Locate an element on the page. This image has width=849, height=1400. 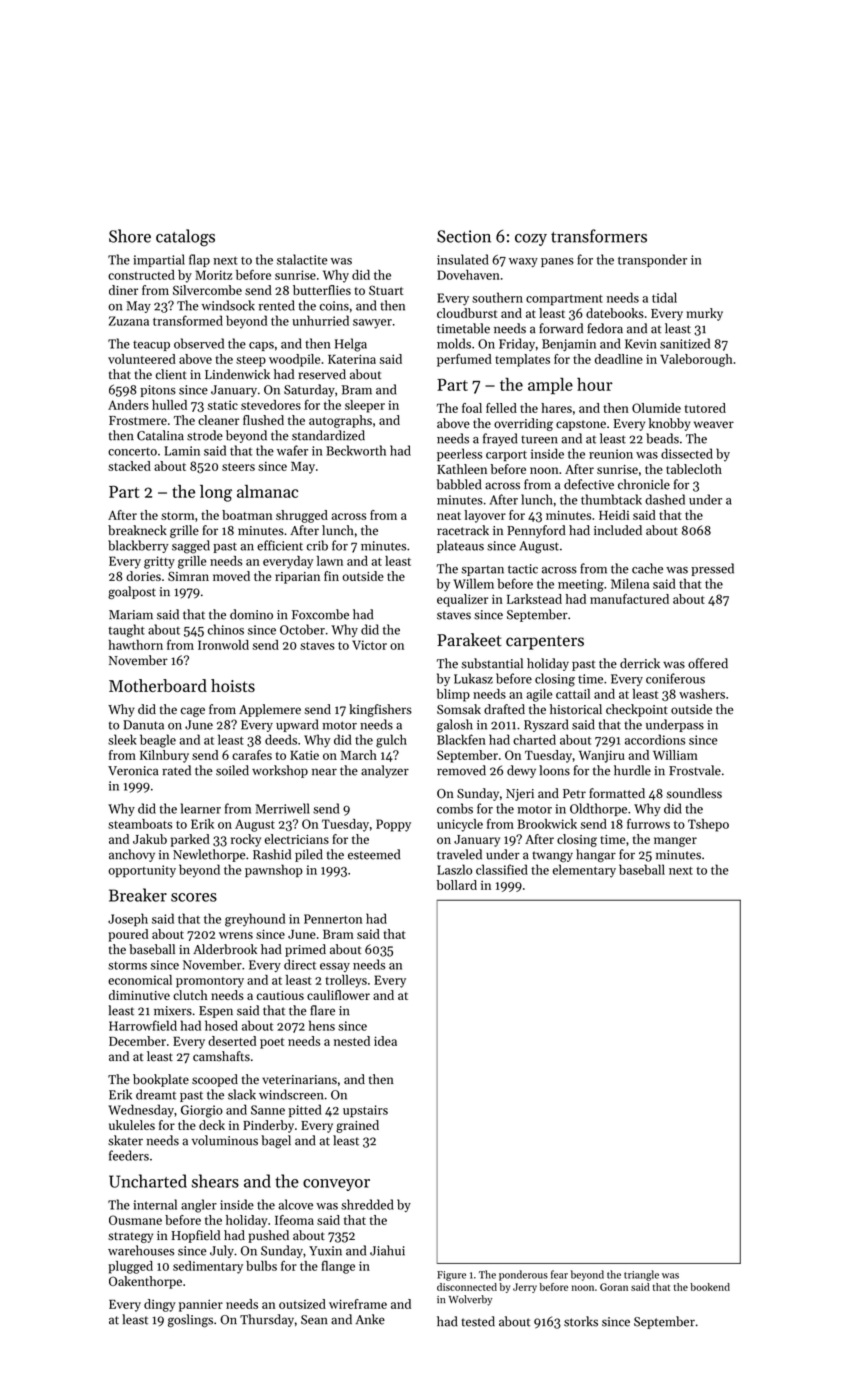
bookend is located at coordinates (710, 1287).
